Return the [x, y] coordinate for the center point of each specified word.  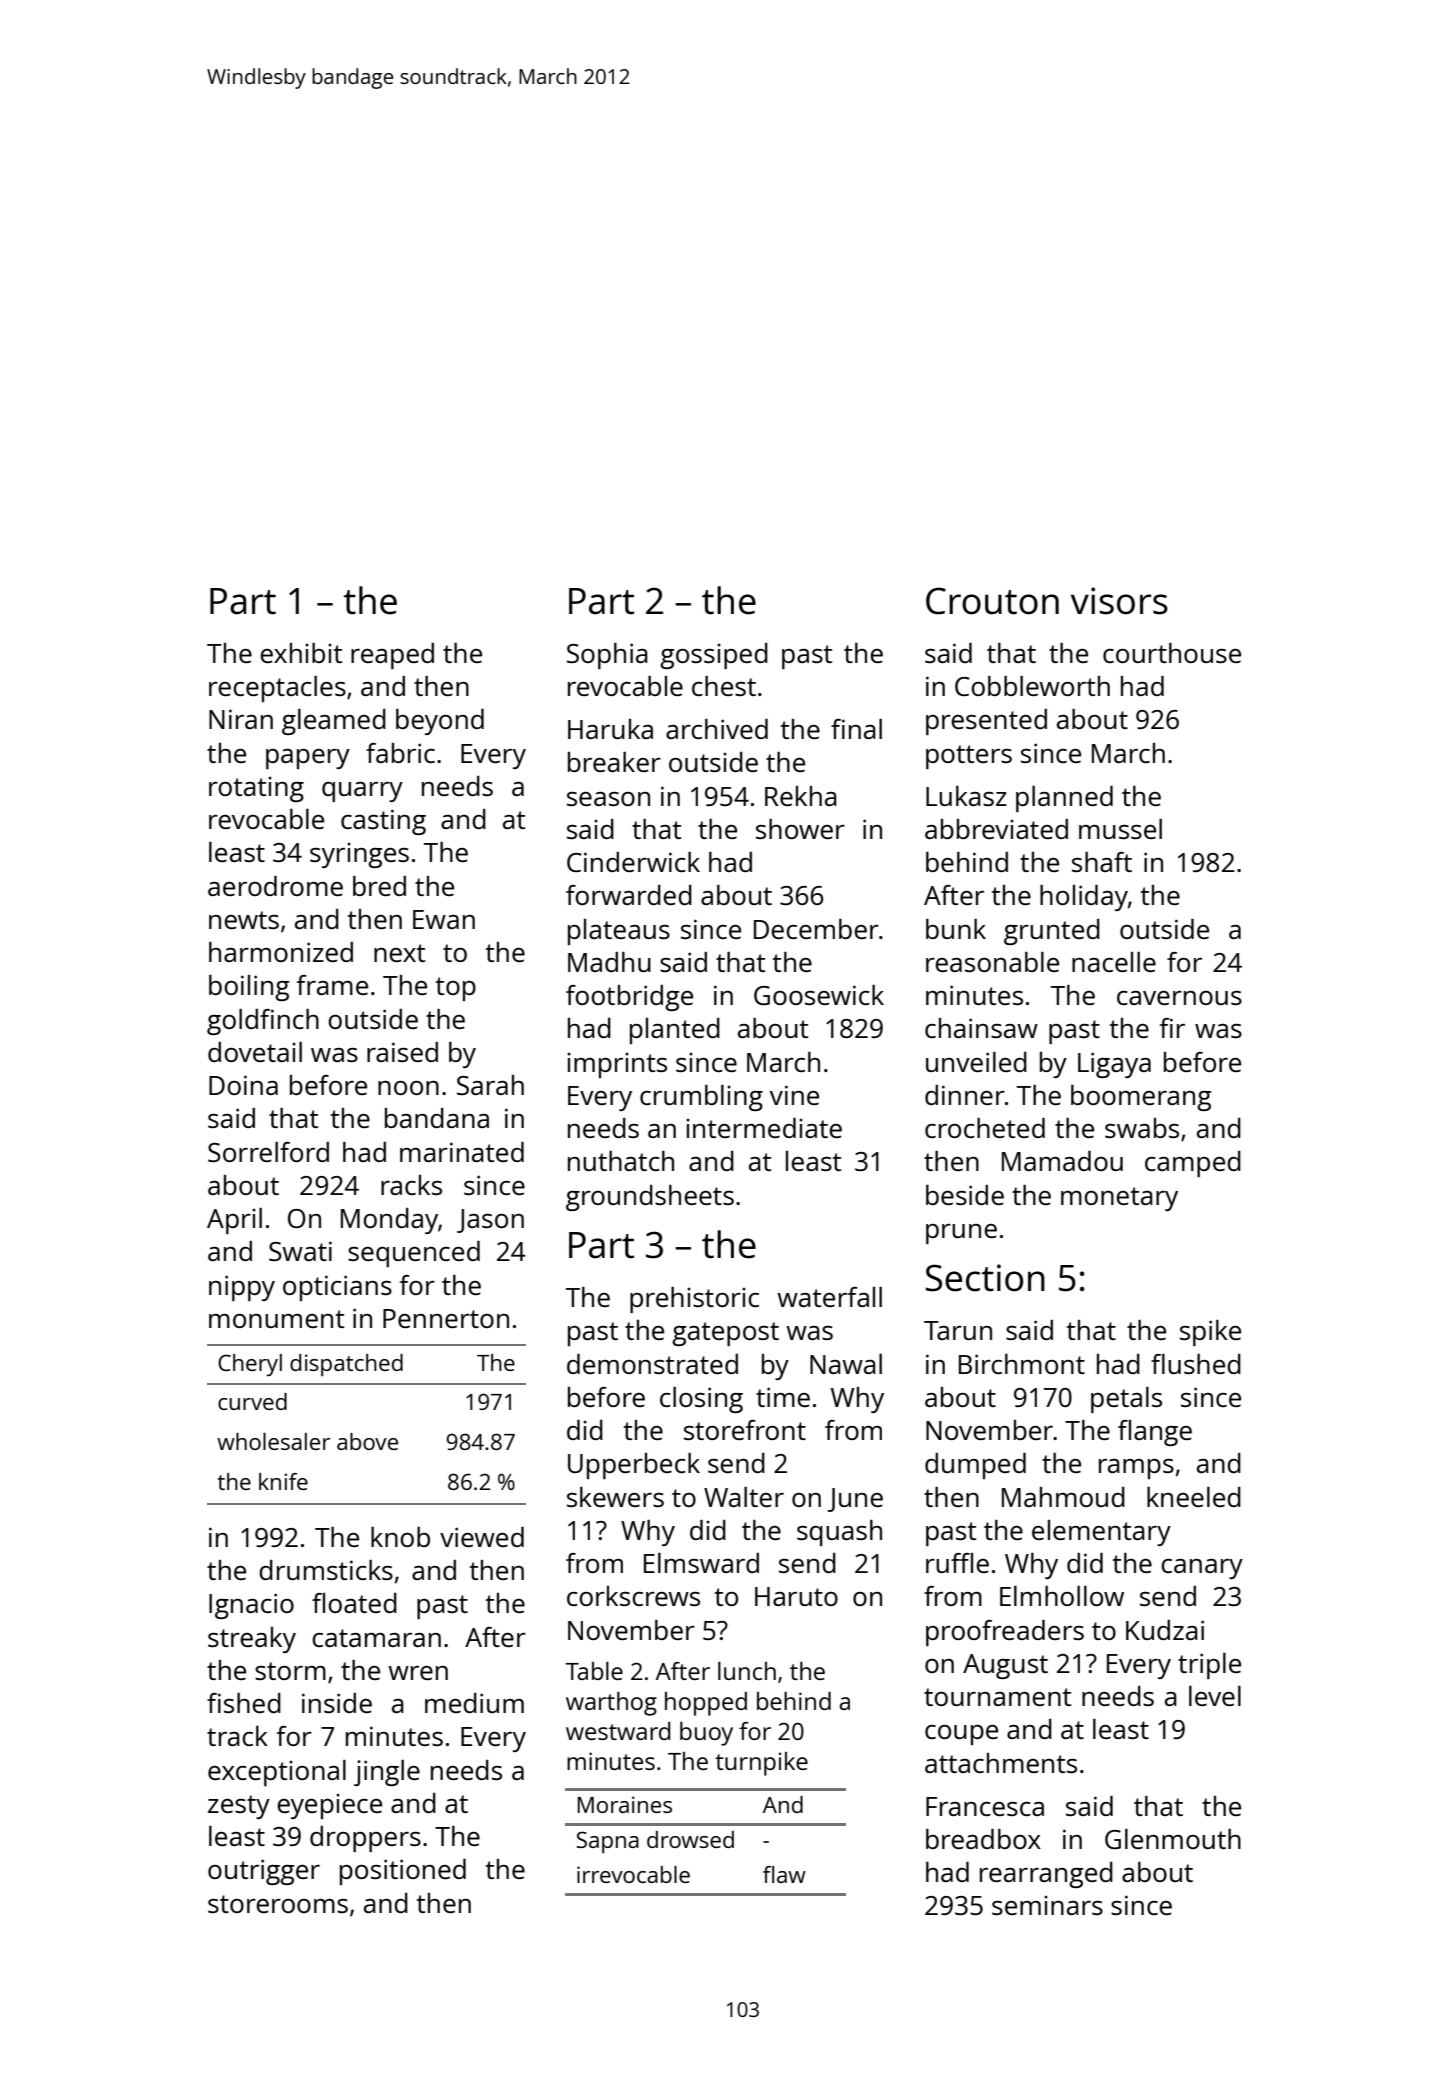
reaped [392, 656]
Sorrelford [268, 1152]
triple [1209, 1666]
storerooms [278, 1904]
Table [594, 1671]
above [367, 1441]
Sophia [607, 656]
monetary [1119, 1199]
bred [379, 886]
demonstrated [652, 1364]
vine [794, 1095]
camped [1193, 1164]
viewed [482, 1537]
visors [1119, 601]
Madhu [609, 962]
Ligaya [1114, 1065]
